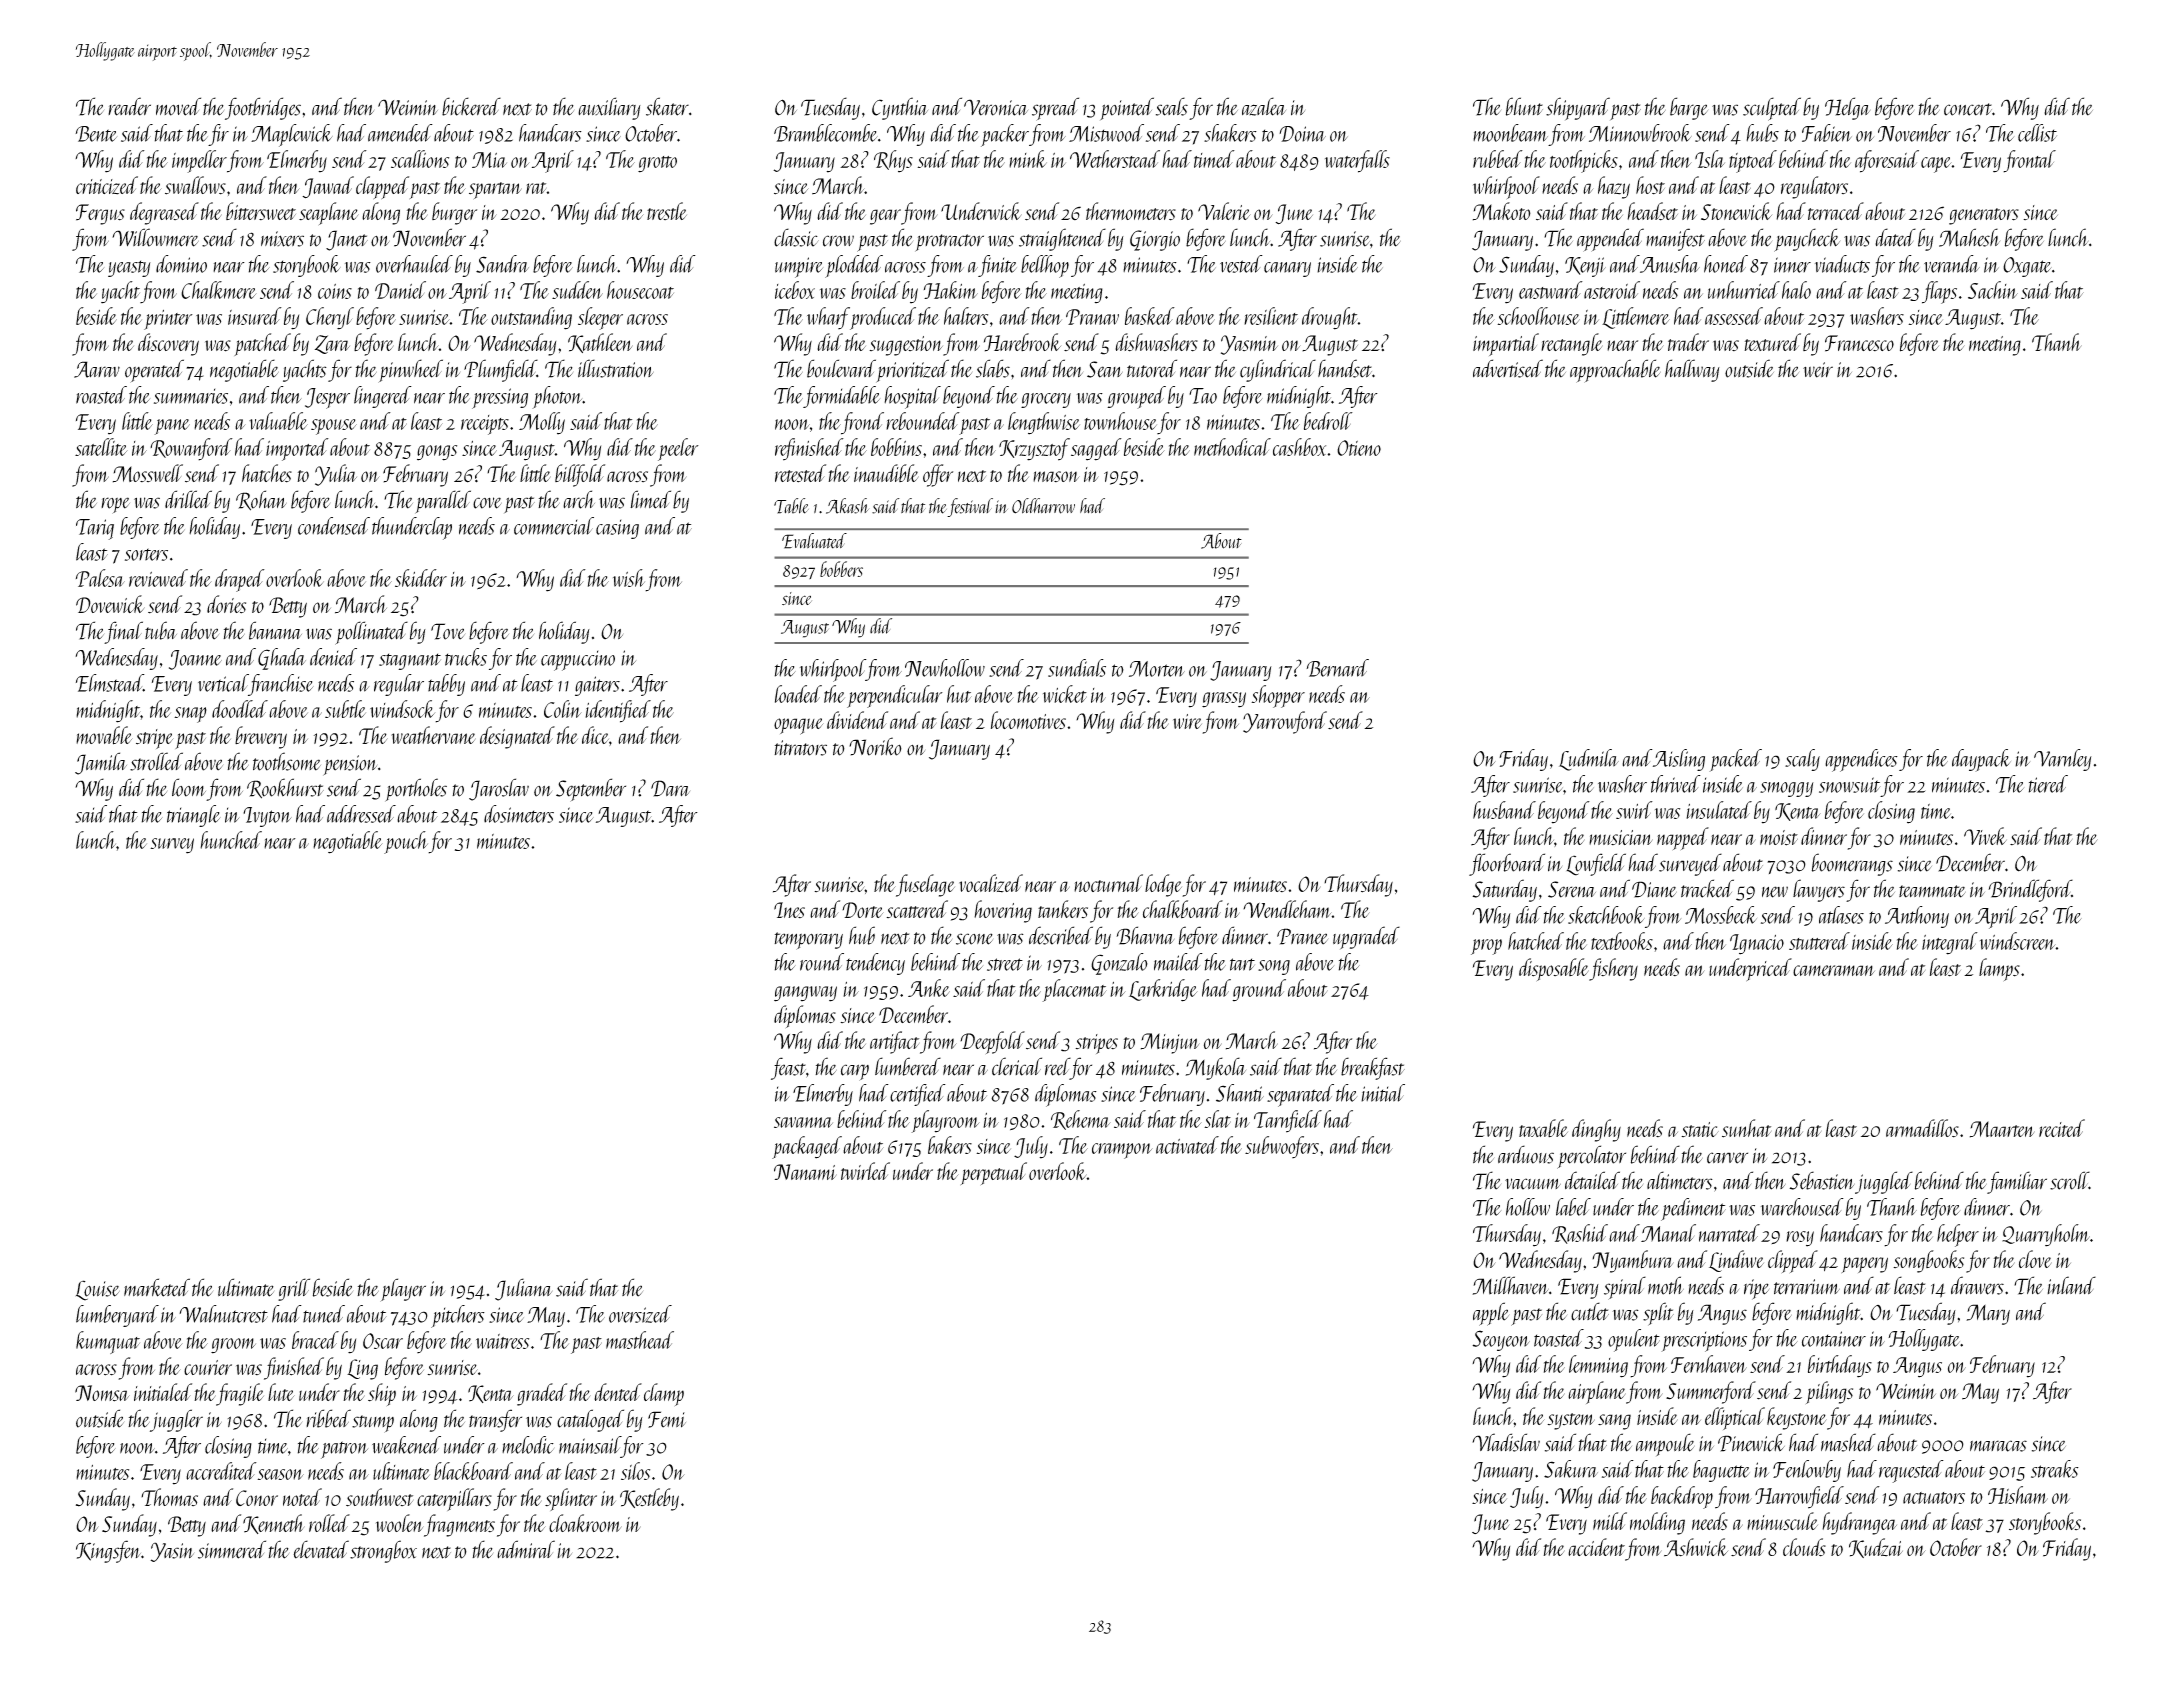  I want to click on locomotives, so click(1028, 720).
